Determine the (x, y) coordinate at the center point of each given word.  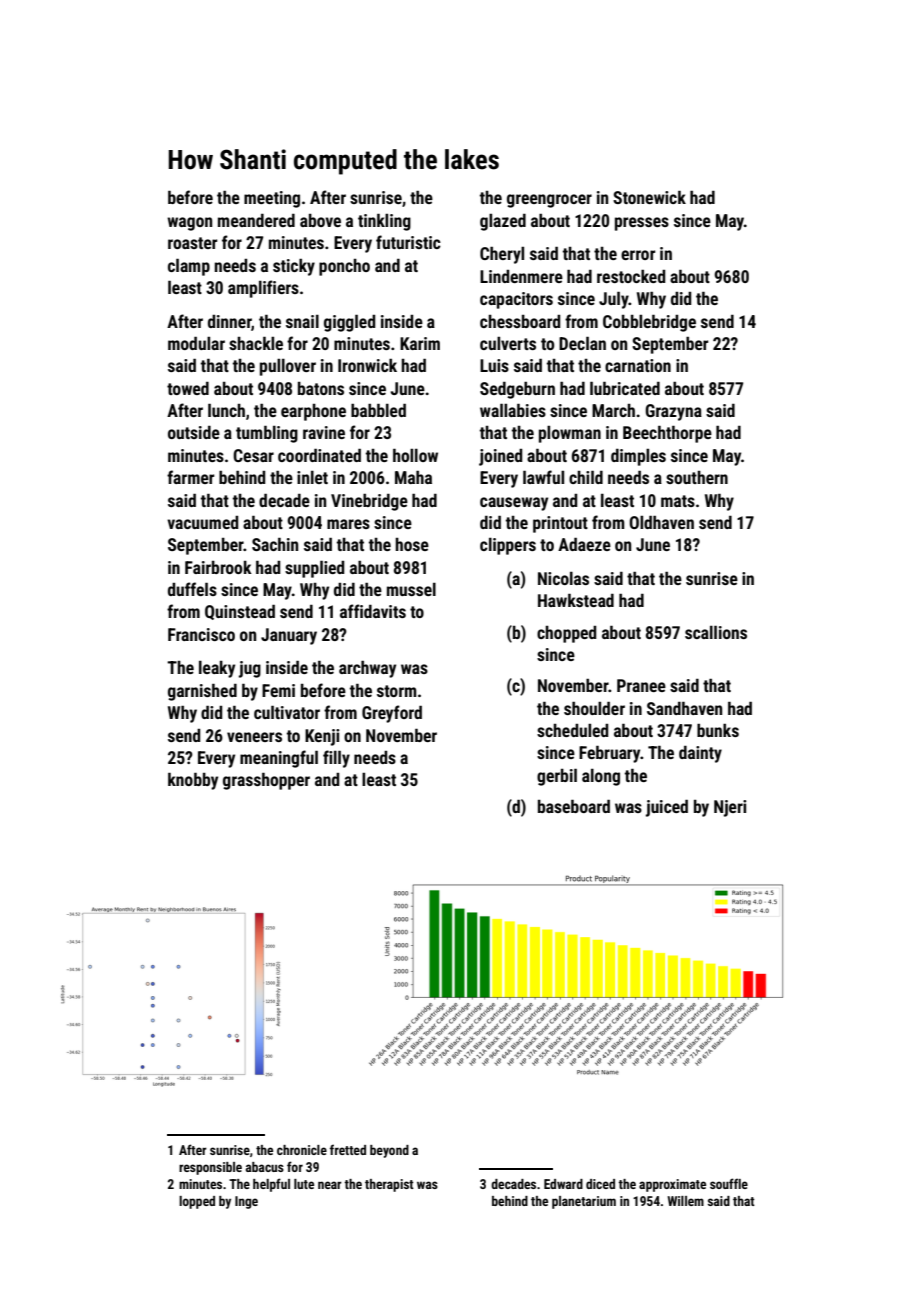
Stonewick (649, 197)
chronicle (302, 1150)
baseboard (574, 806)
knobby (193, 781)
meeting (272, 199)
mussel (411, 589)
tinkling (384, 222)
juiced (667, 808)
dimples (638, 457)
